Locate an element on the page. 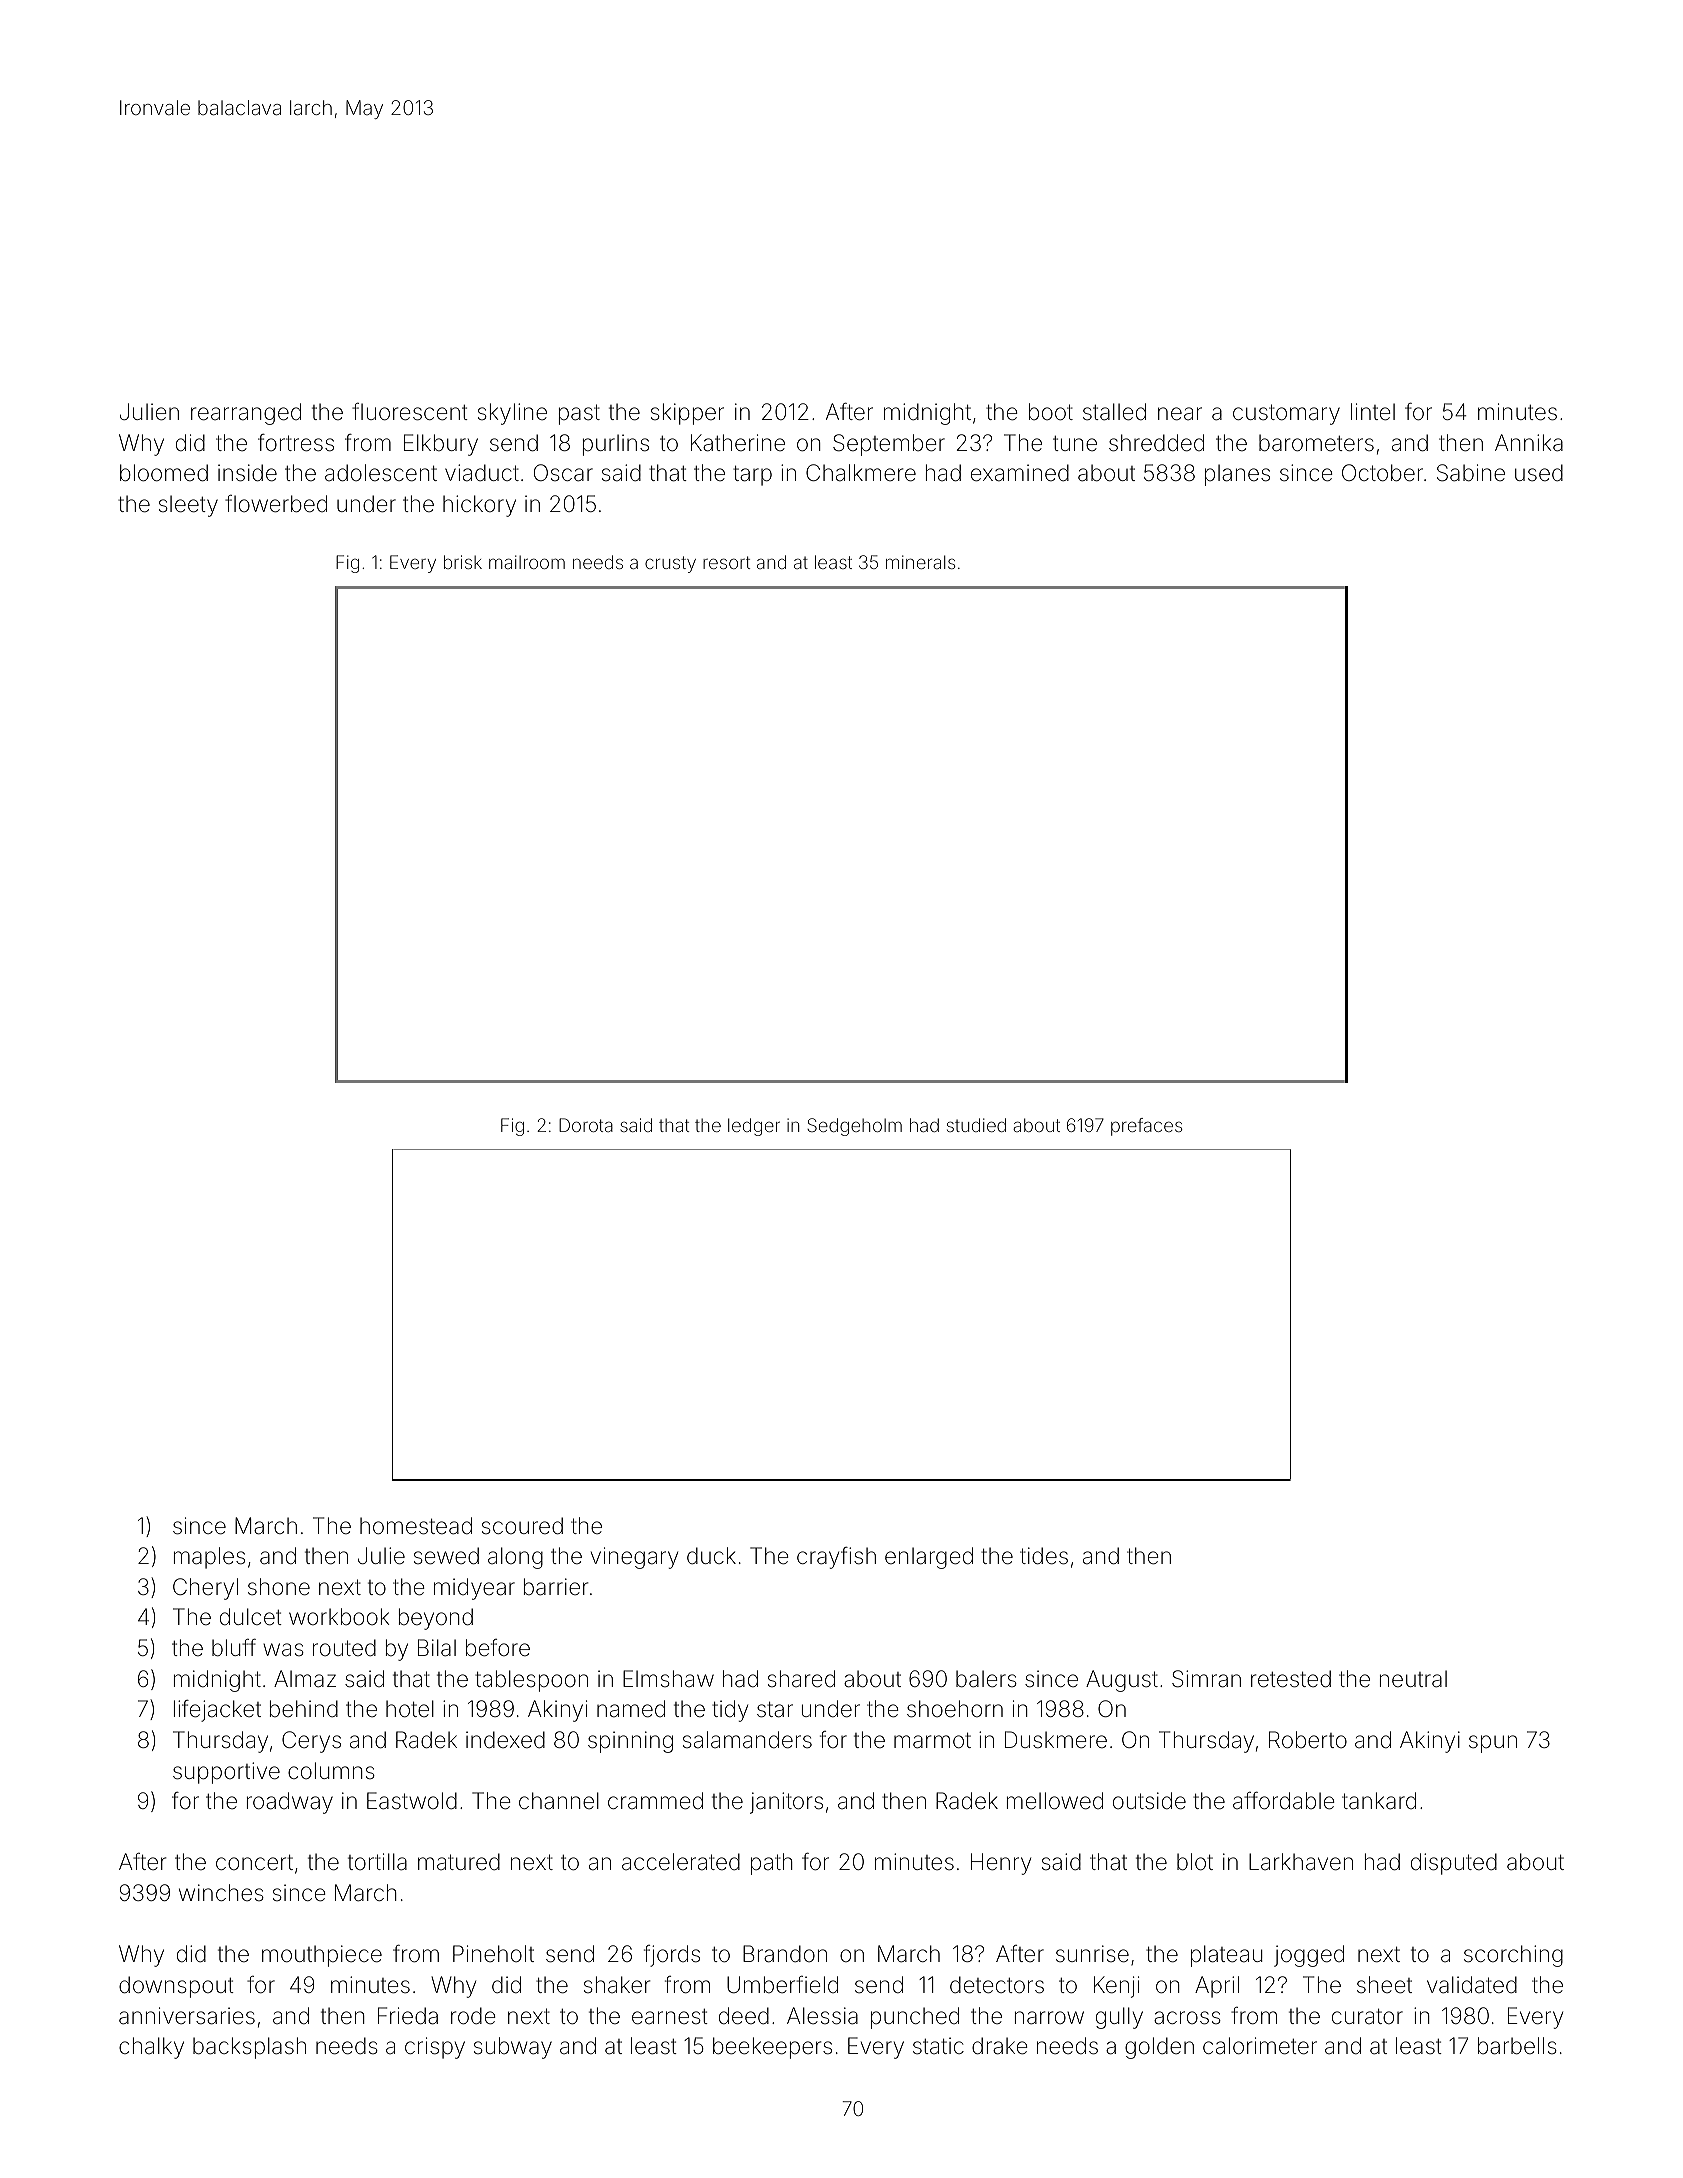 The image size is (1683, 2178). planes is located at coordinates (1237, 475).
